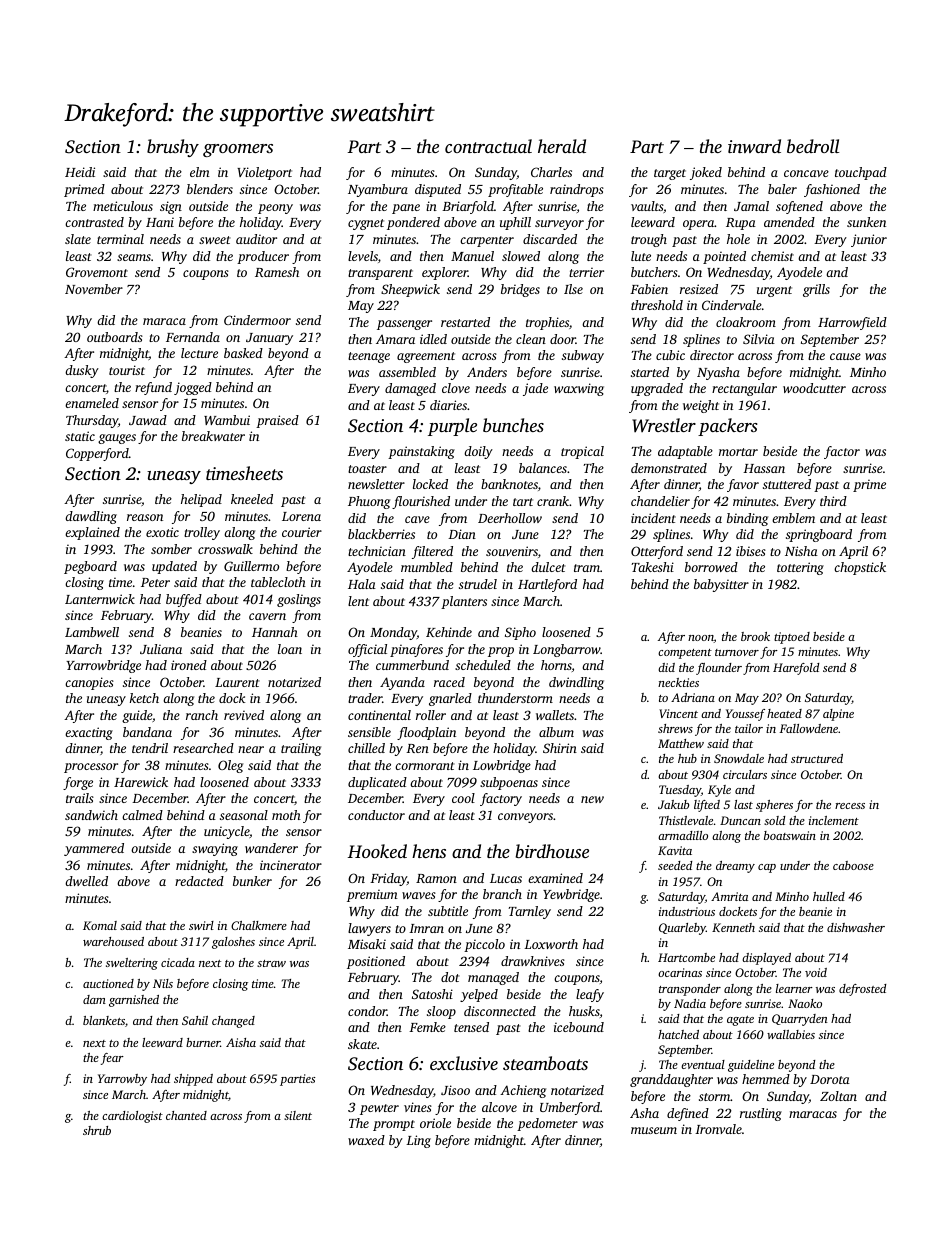 This screenshot has height=1233, width=952. Describe the element at coordinates (670, 174) in the screenshot. I see `target` at that location.
